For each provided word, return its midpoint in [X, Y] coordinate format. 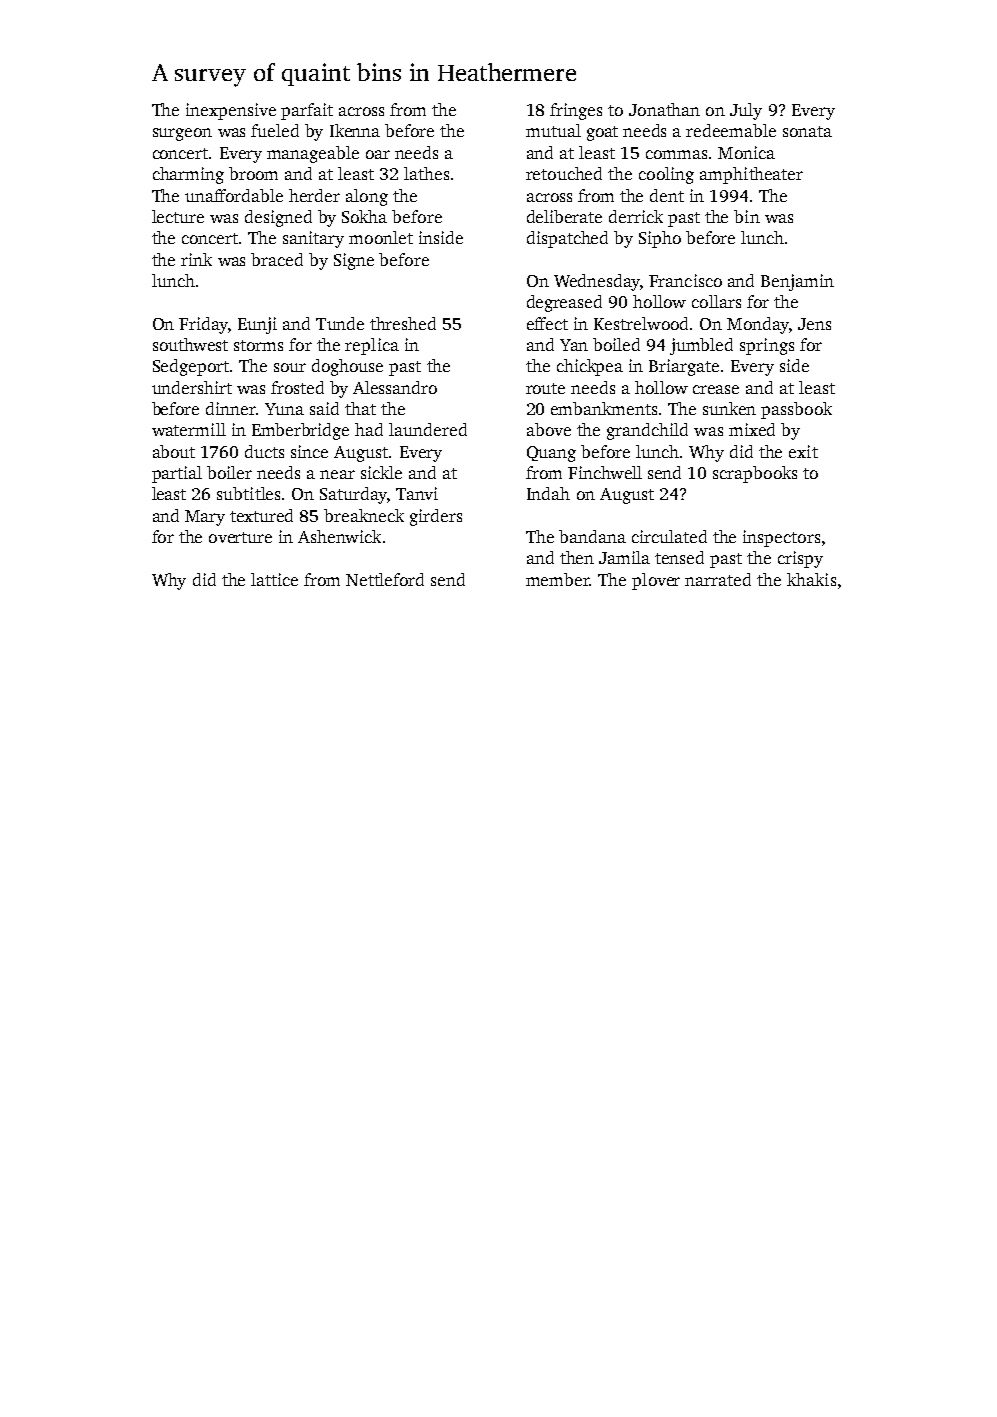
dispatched [567, 239]
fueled [275, 130]
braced [277, 259]
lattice [274, 579]
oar [378, 154]
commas [676, 154]
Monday [758, 325]
